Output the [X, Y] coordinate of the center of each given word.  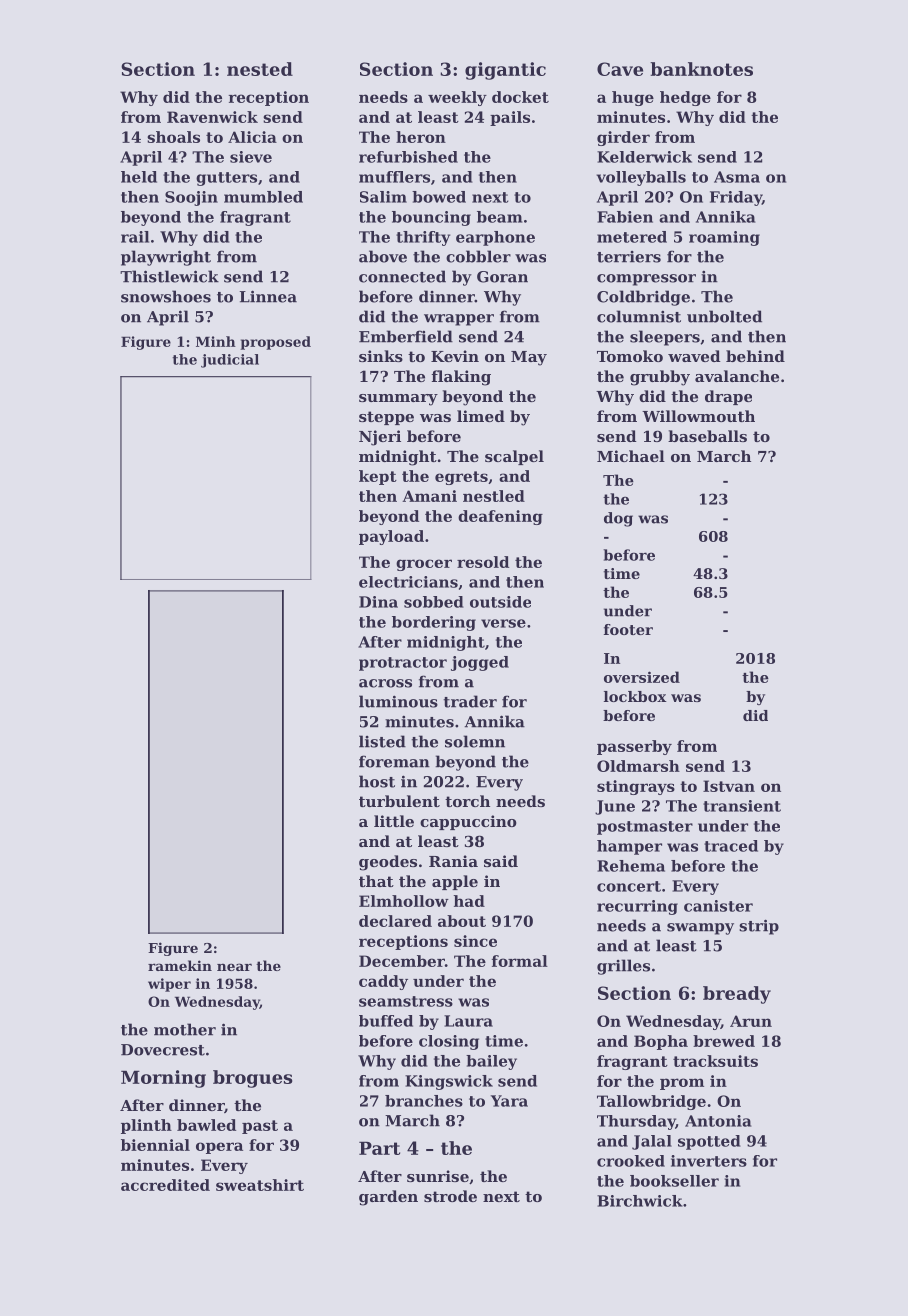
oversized [642, 677]
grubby [660, 378]
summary [398, 400]
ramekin [180, 965]
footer [628, 629]
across [385, 683]
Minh [216, 341]
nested [260, 69]
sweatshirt [260, 1185]
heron [421, 137]
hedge [685, 98]
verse [503, 623]
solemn [475, 741]
